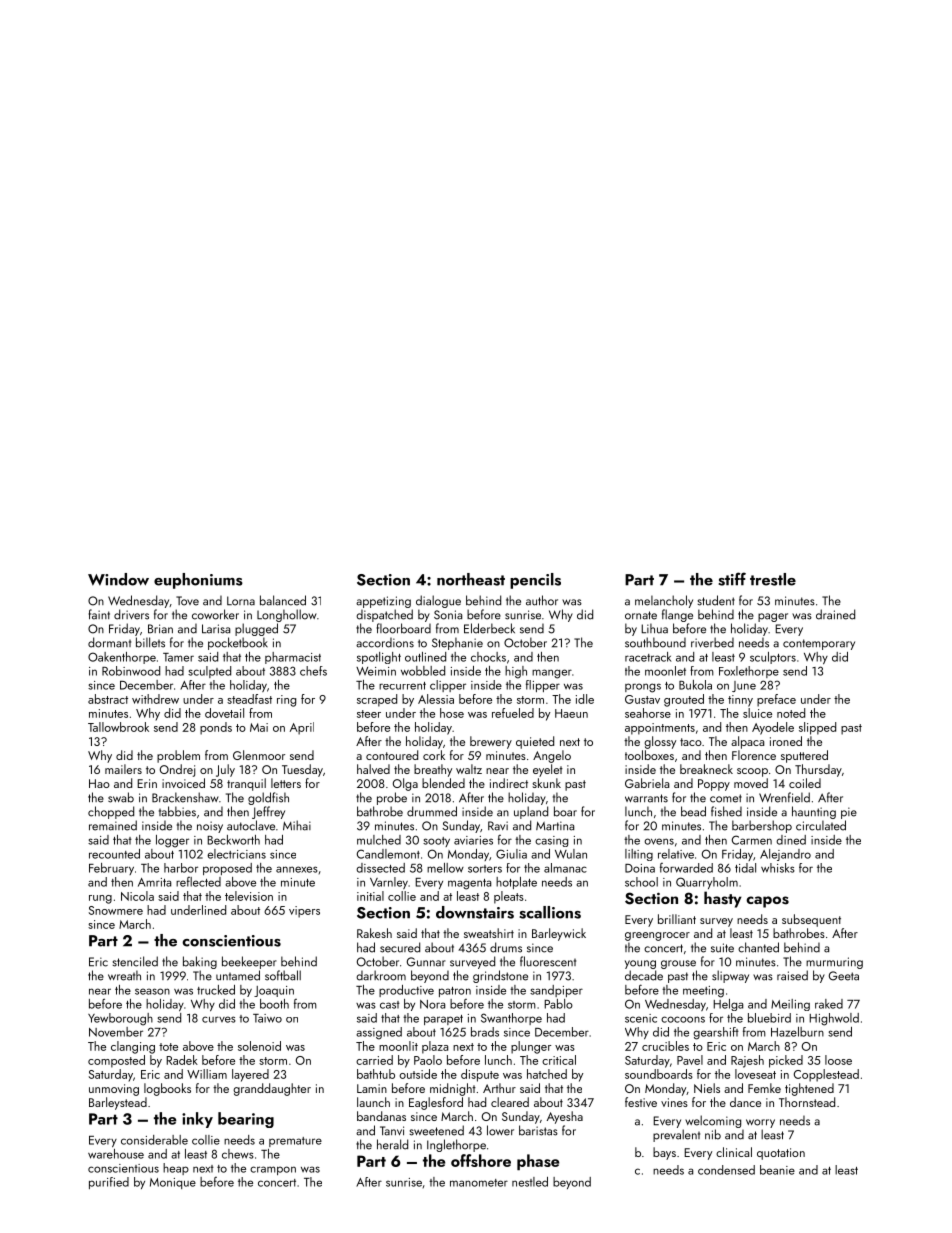  I want to click on curves, so click(219, 1019).
